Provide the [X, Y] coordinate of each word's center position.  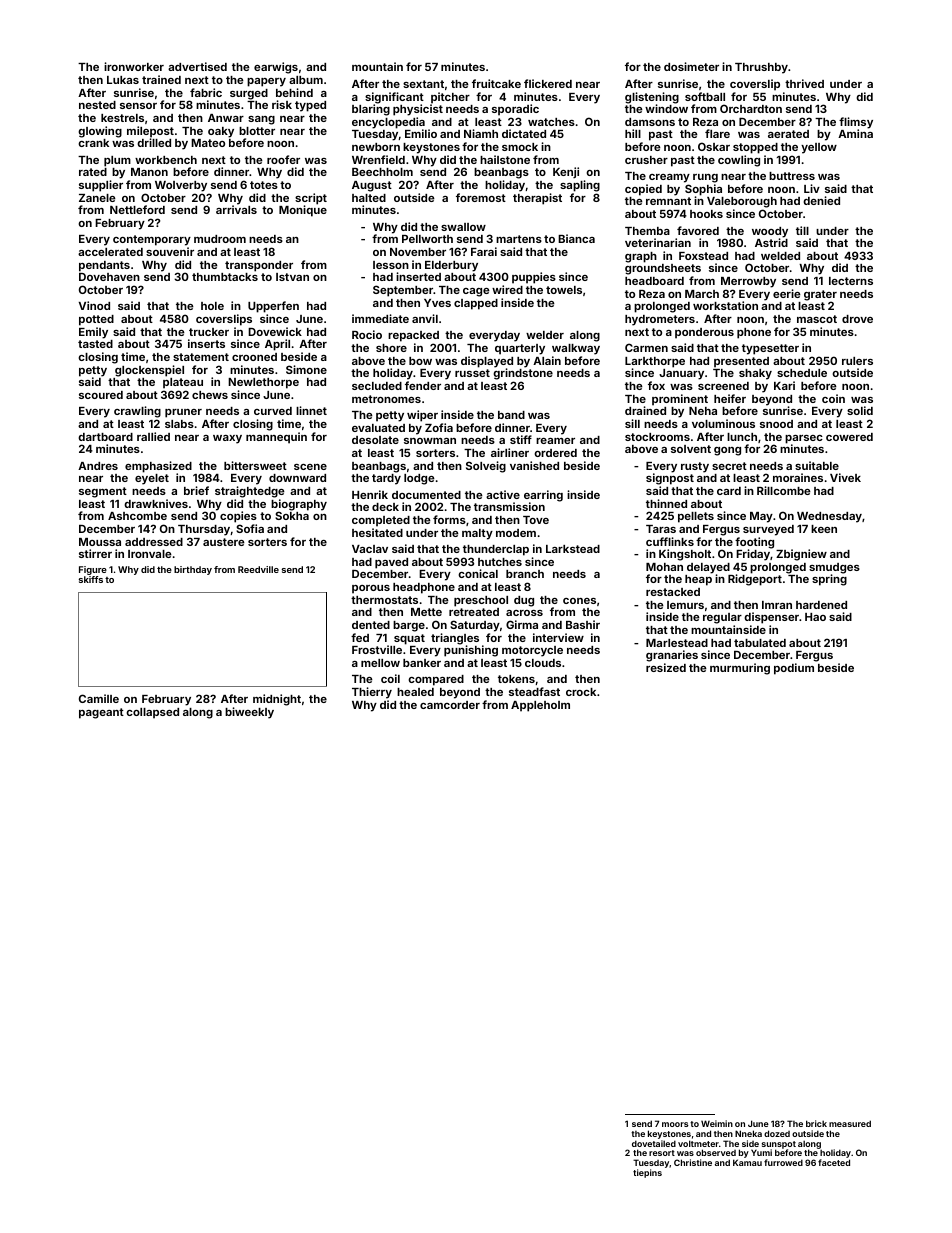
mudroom [220, 239]
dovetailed [654, 1143]
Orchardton [751, 108]
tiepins [647, 1173]
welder [545, 335]
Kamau [747, 1162]
